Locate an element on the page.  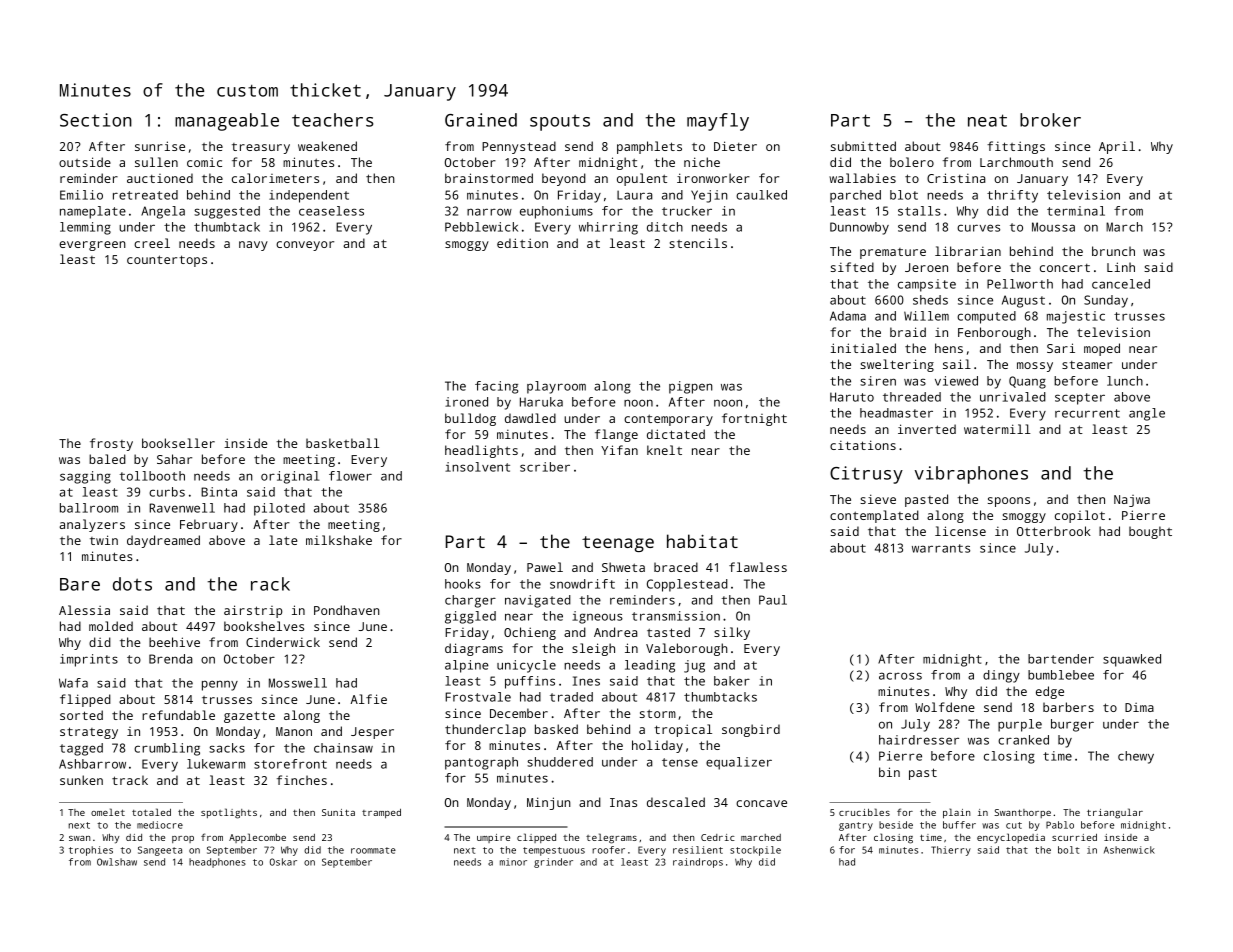
mediocre is located at coordinates (160, 825).
